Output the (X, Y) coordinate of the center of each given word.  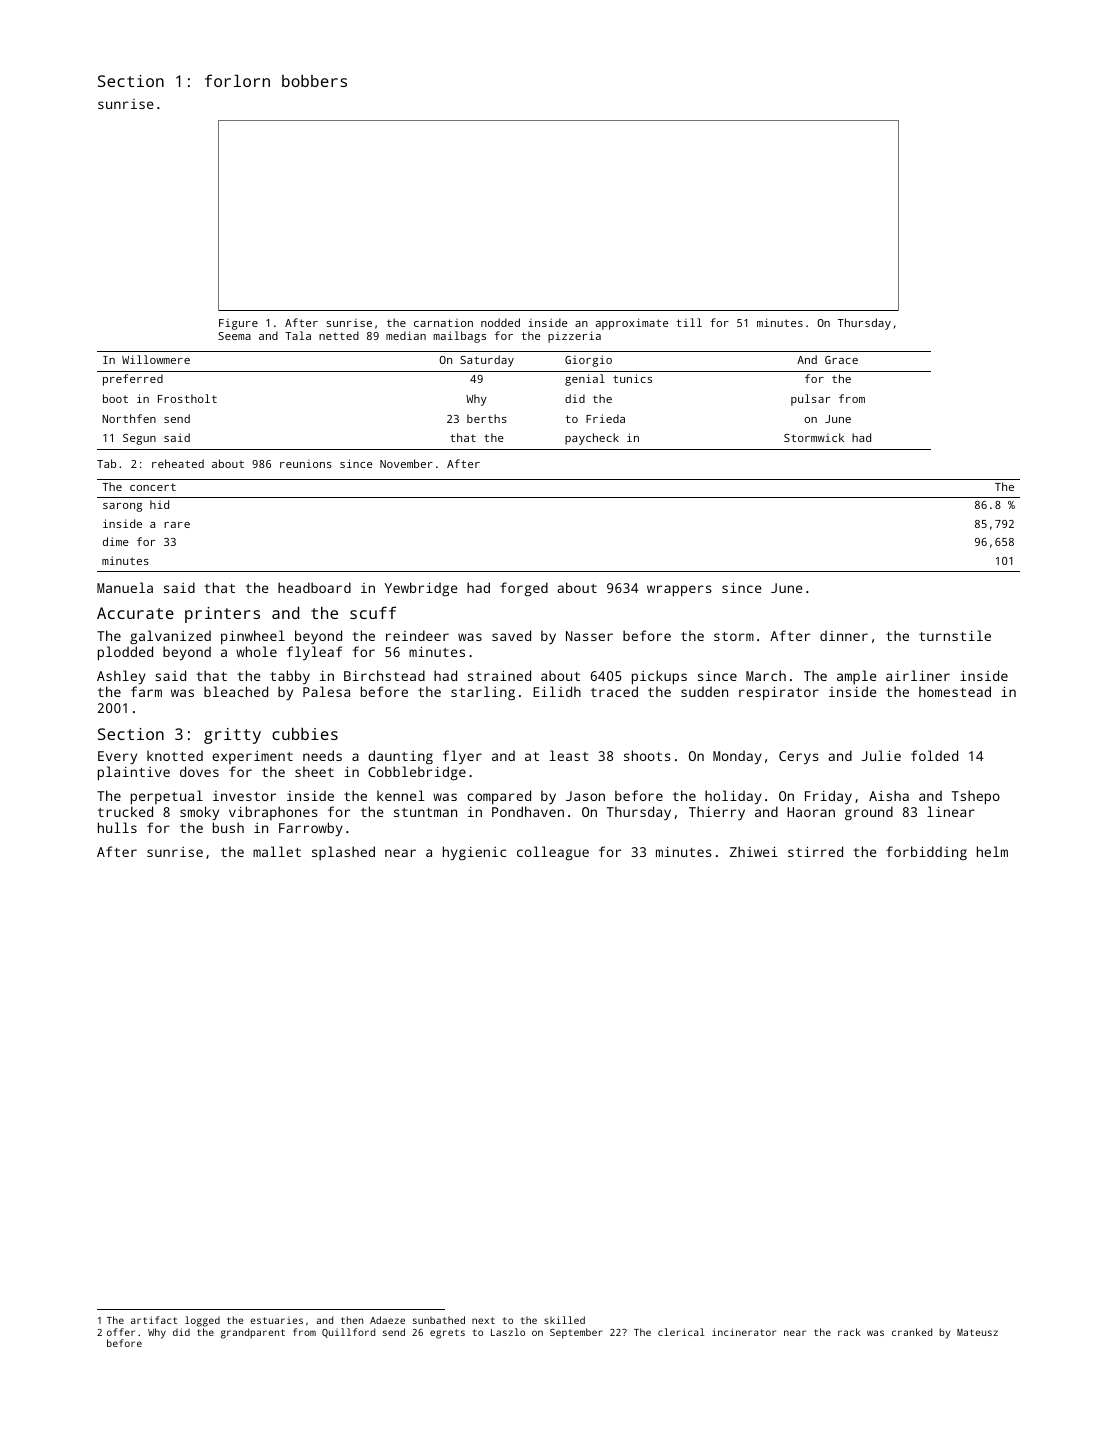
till (689, 322)
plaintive (134, 773)
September (576, 1333)
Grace (841, 360)
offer (121, 1332)
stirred (815, 851)
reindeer (417, 635)
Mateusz (977, 1332)
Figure (238, 324)
